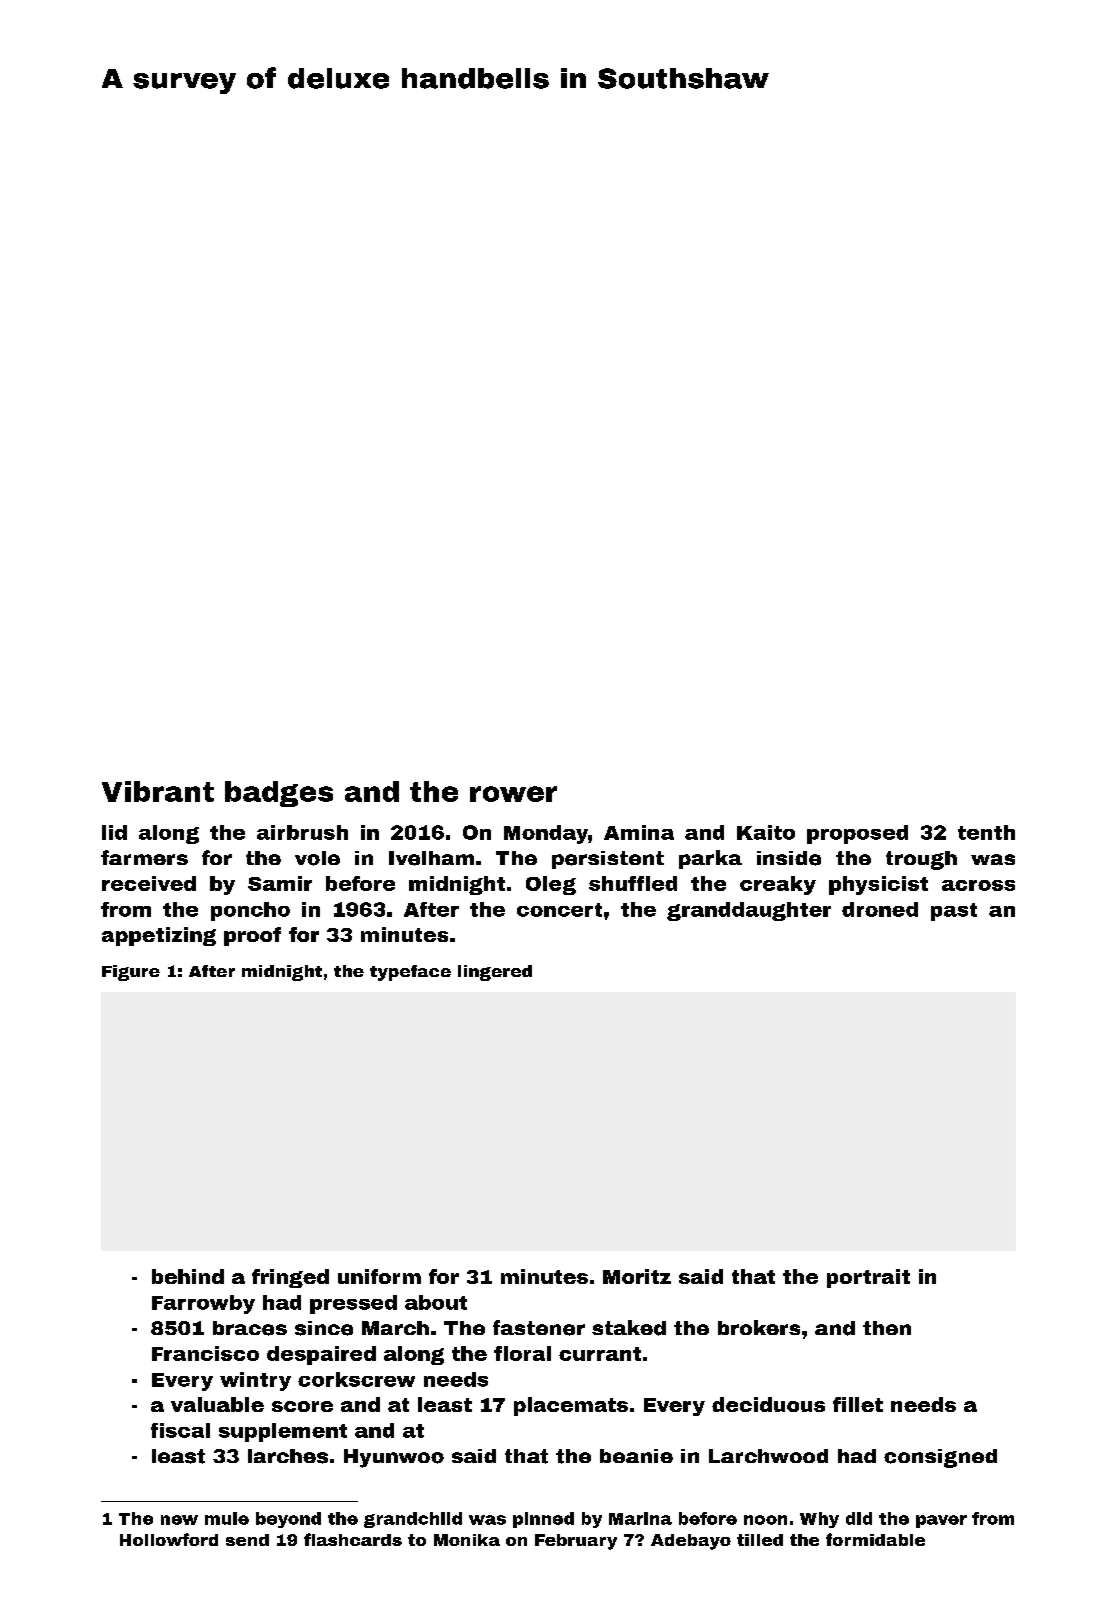 The width and height of the screenshot is (1117, 1617). I want to click on Figure, so click(131, 973).
